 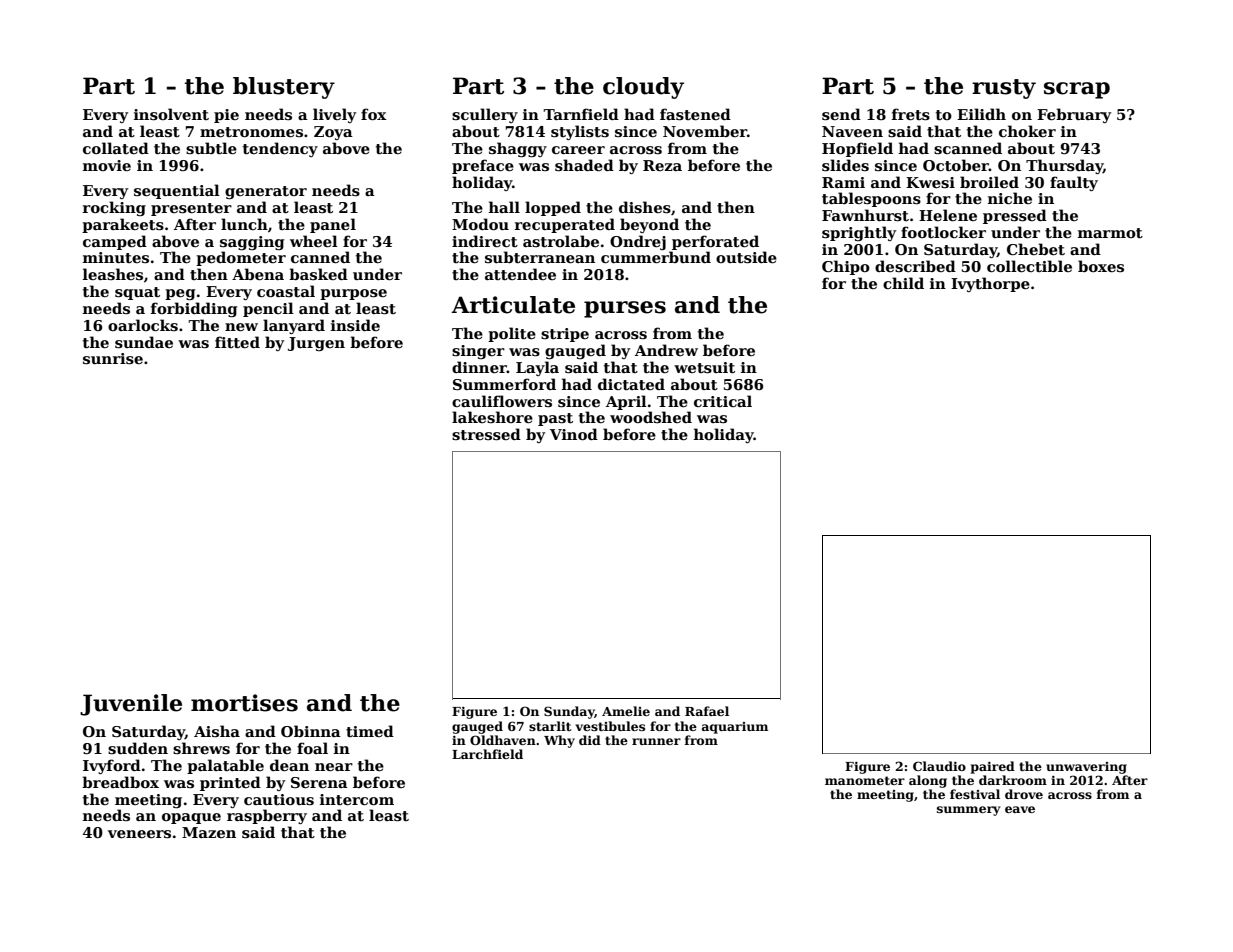 I want to click on sunrise, so click(x=113, y=358).
